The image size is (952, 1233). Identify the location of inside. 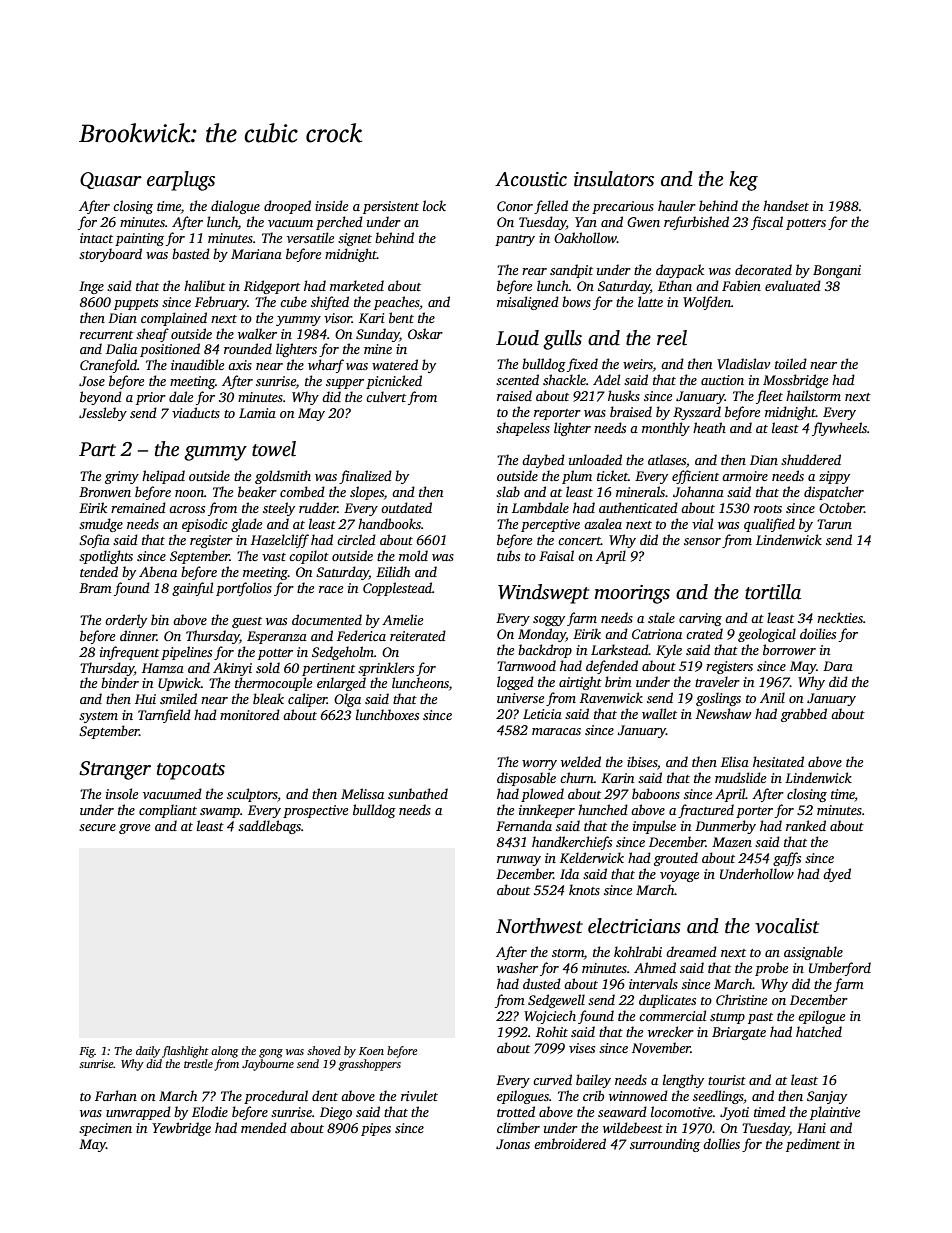
(331, 205).
